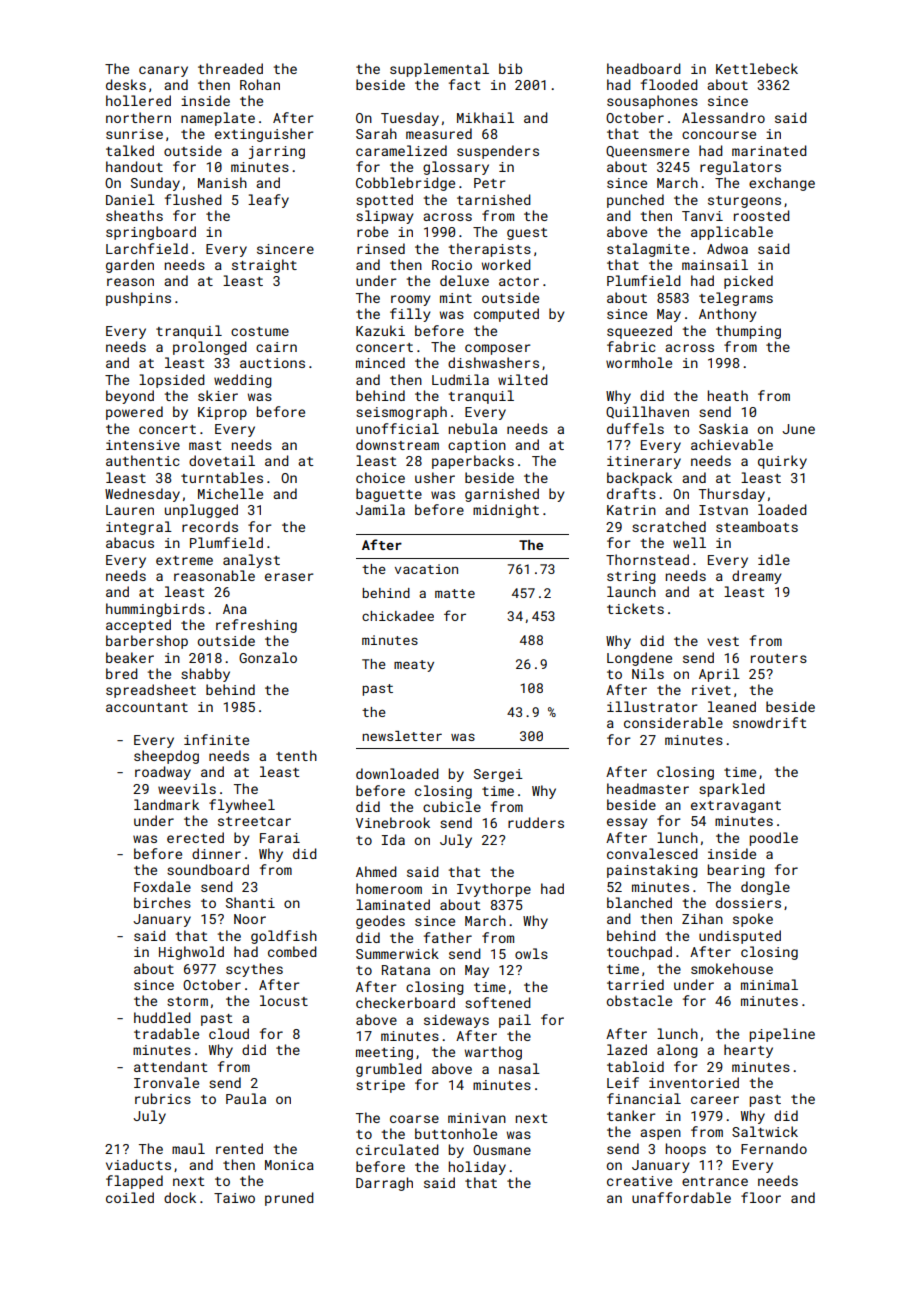 This screenshot has height=1308, width=924. I want to click on rubrics, so click(163, 1098).
